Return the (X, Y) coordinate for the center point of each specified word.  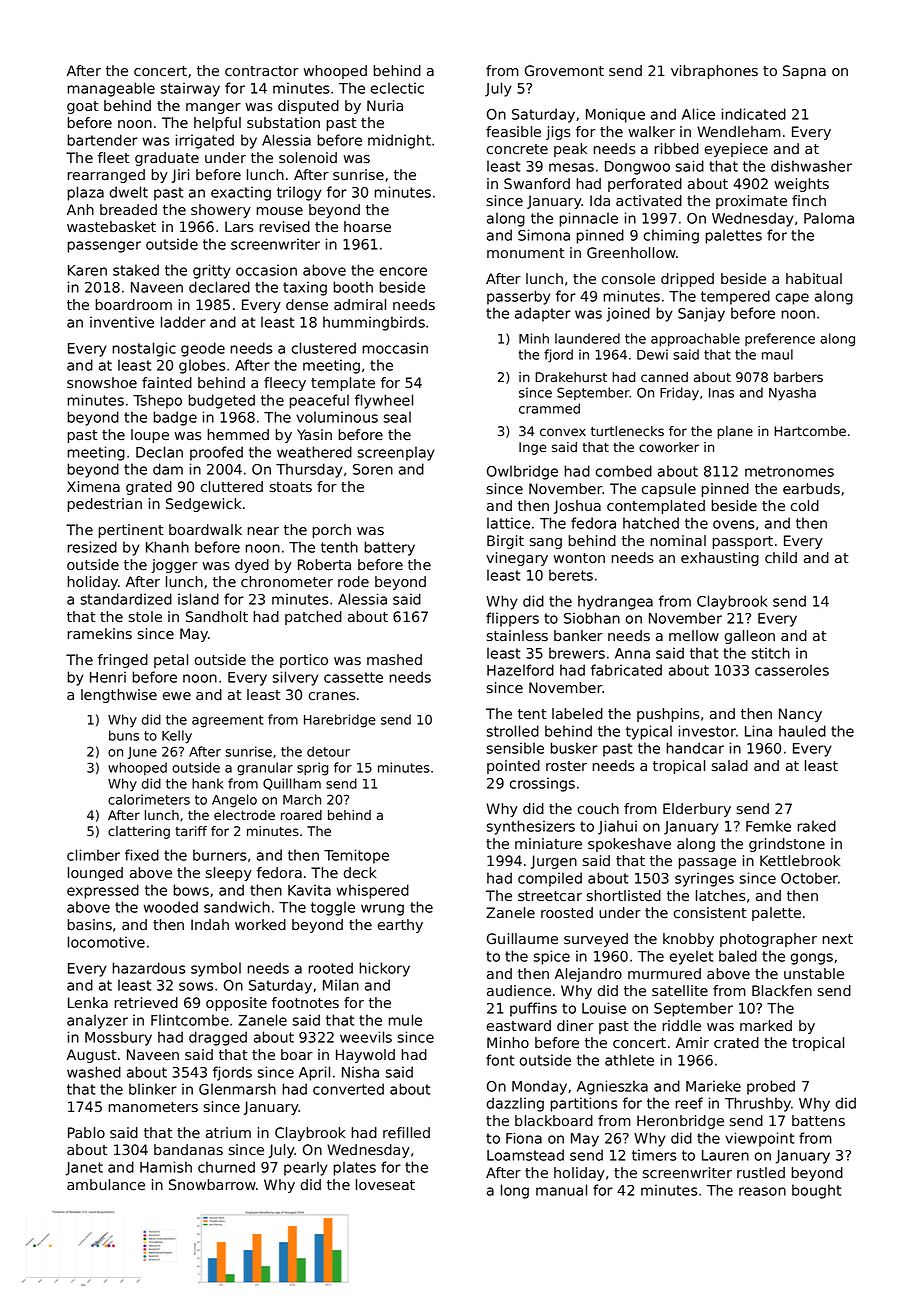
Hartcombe (810, 431)
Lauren (725, 1155)
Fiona (524, 1138)
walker (651, 131)
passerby (519, 297)
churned (226, 1167)
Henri (108, 677)
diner (575, 1026)
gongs (812, 959)
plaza (85, 193)
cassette (353, 677)
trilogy (299, 193)
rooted (330, 968)
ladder (183, 322)
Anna (632, 653)
